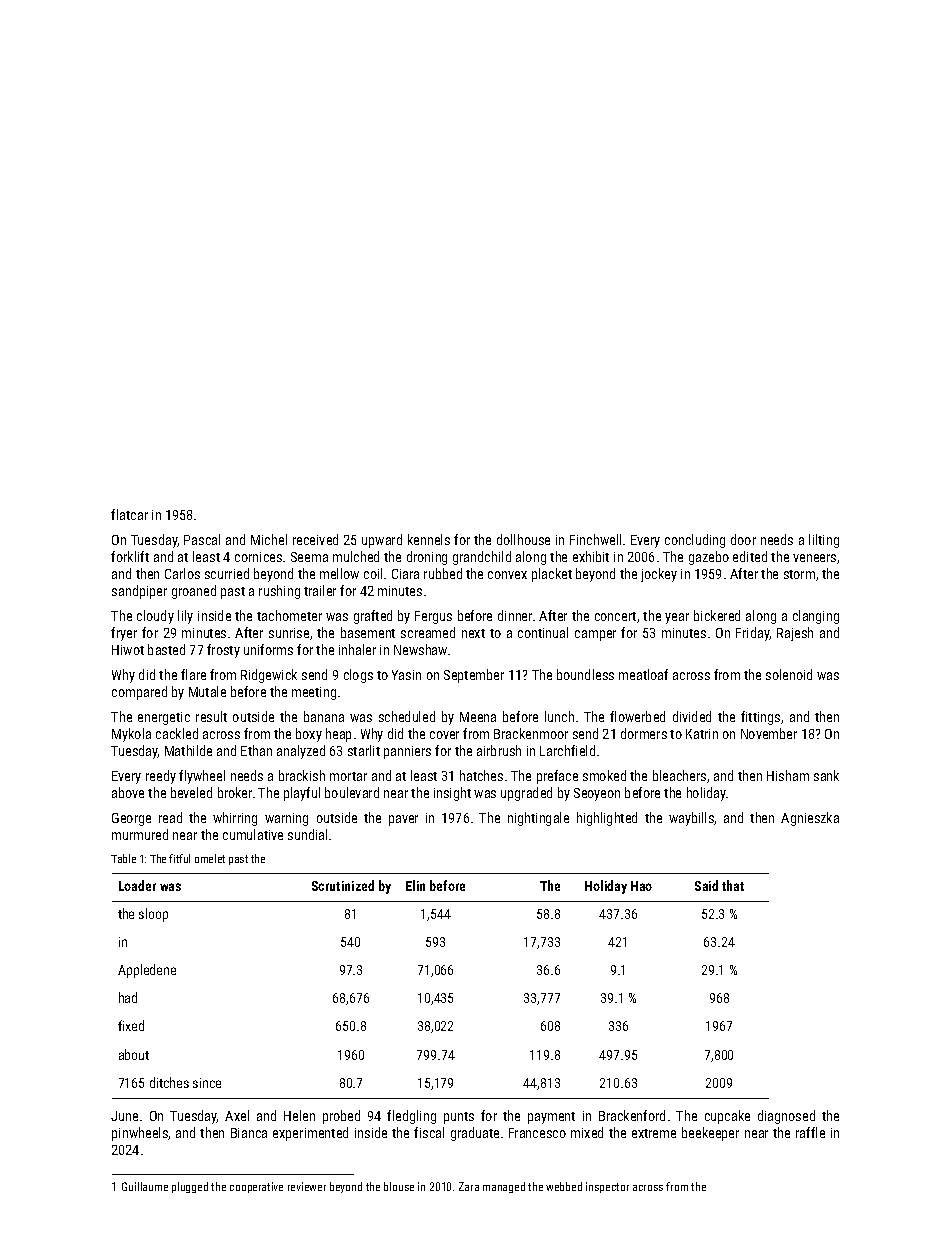 The image size is (952, 1233). I want to click on Brackenford, so click(632, 1115).
